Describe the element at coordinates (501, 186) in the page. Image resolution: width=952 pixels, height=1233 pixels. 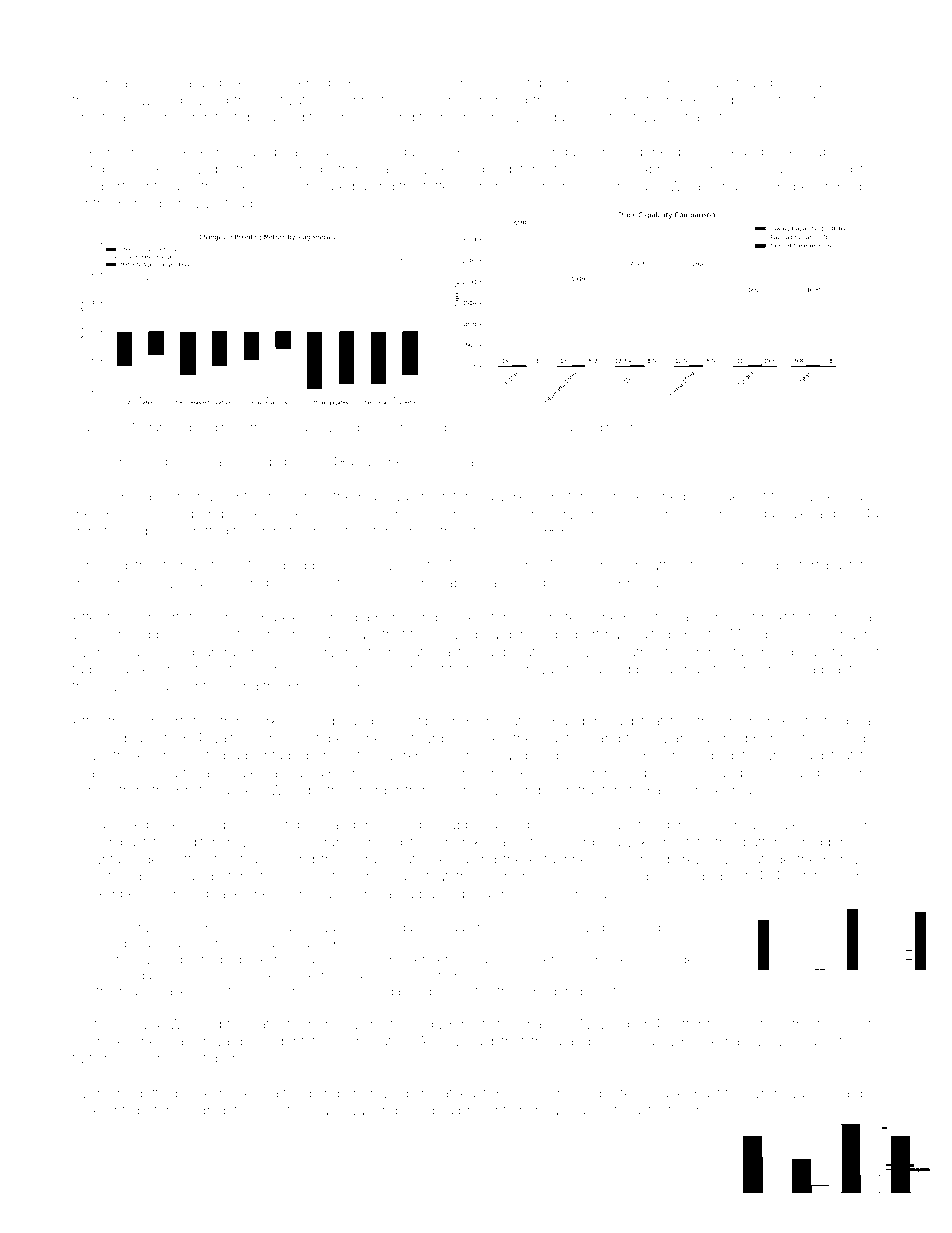
I see `handle` at that location.
